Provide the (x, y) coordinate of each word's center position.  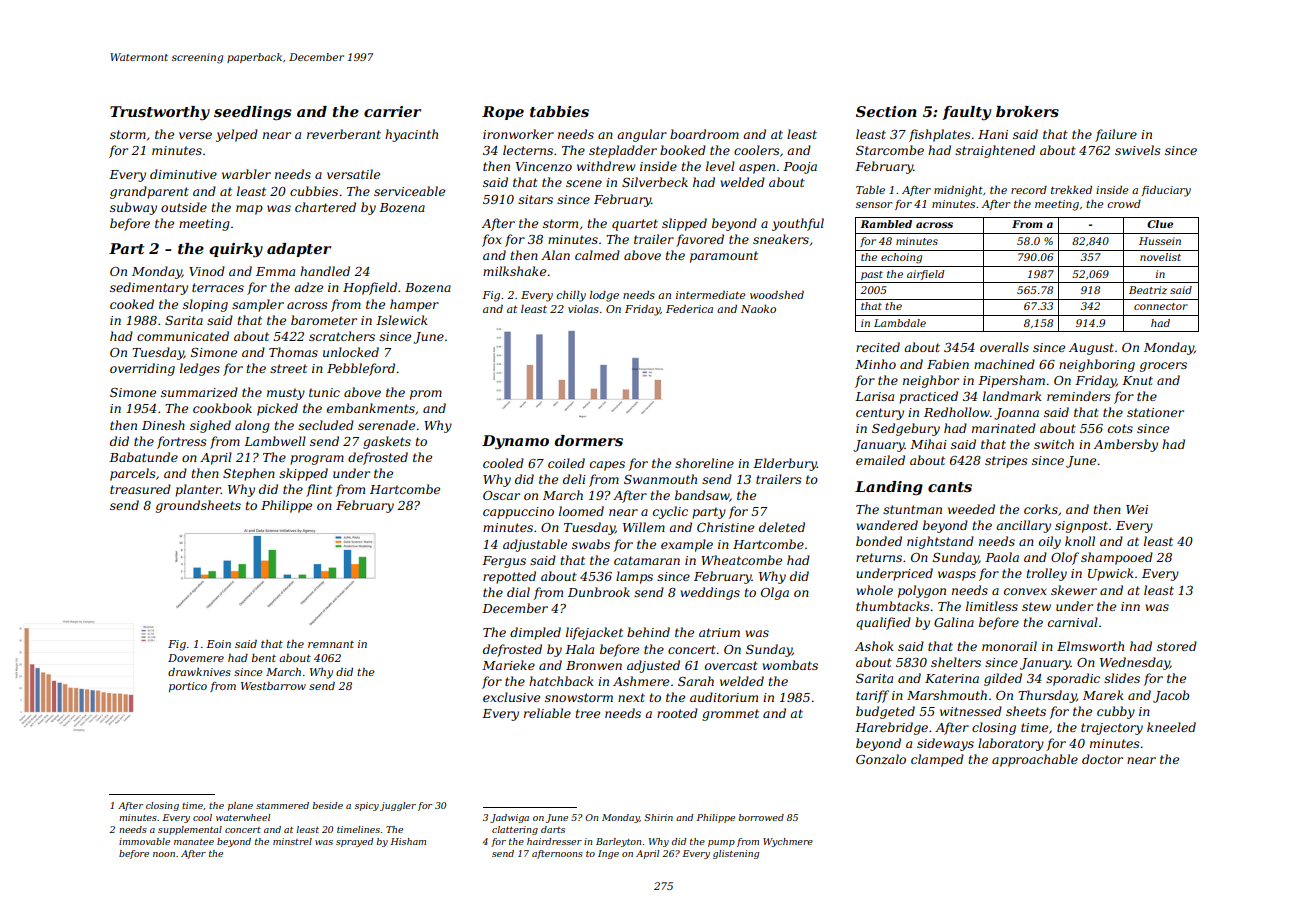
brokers (1027, 111)
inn (1130, 606)
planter (198, 490)
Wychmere (788, 842)
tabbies (559, 111)
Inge (608, 854)
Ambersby (1126, 445)
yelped (237, 135)
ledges (200, 369)
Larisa (874, 396)
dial (518, 592)
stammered (282, 805)
